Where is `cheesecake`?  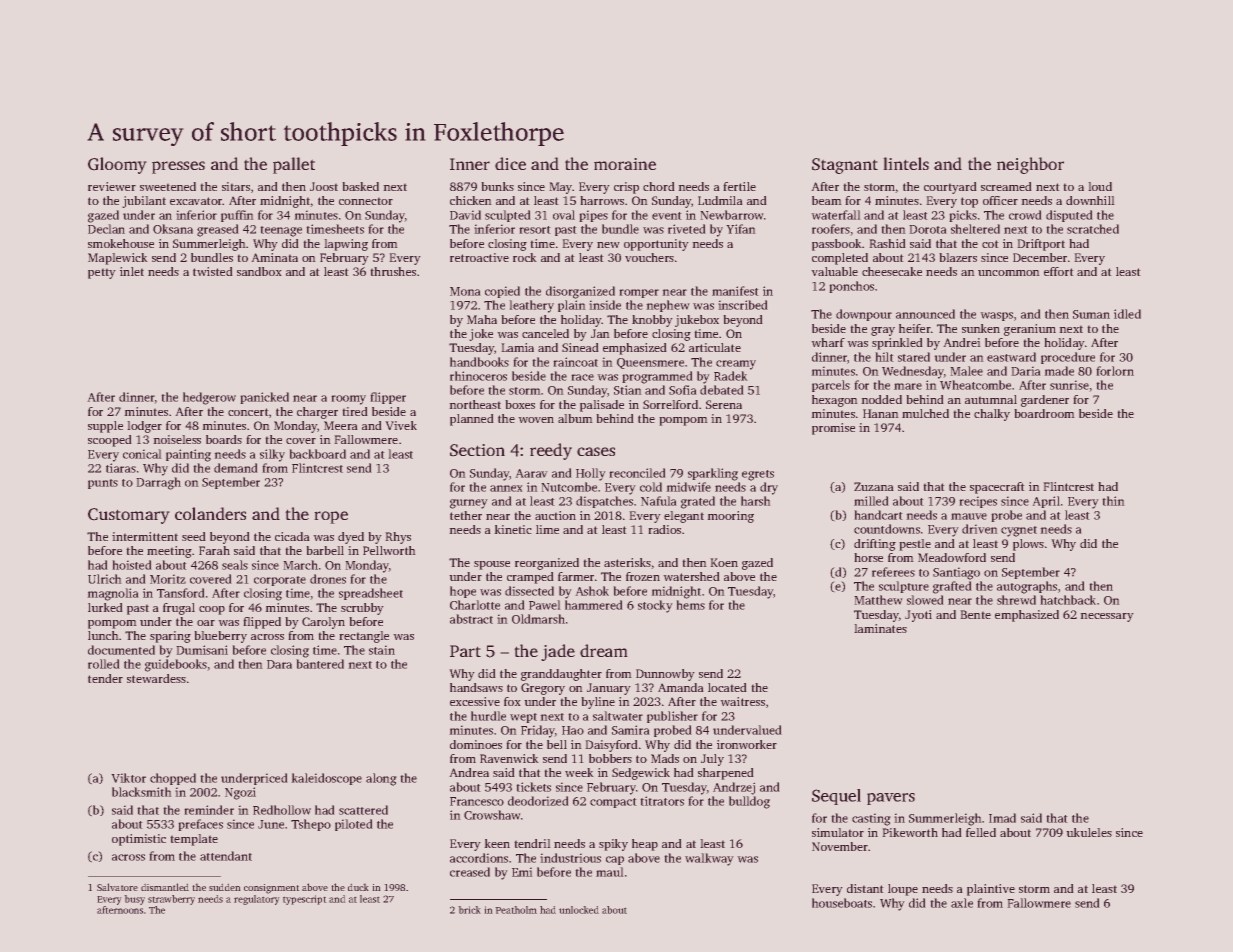 cheesecake is located at coordinates (892, 271).
